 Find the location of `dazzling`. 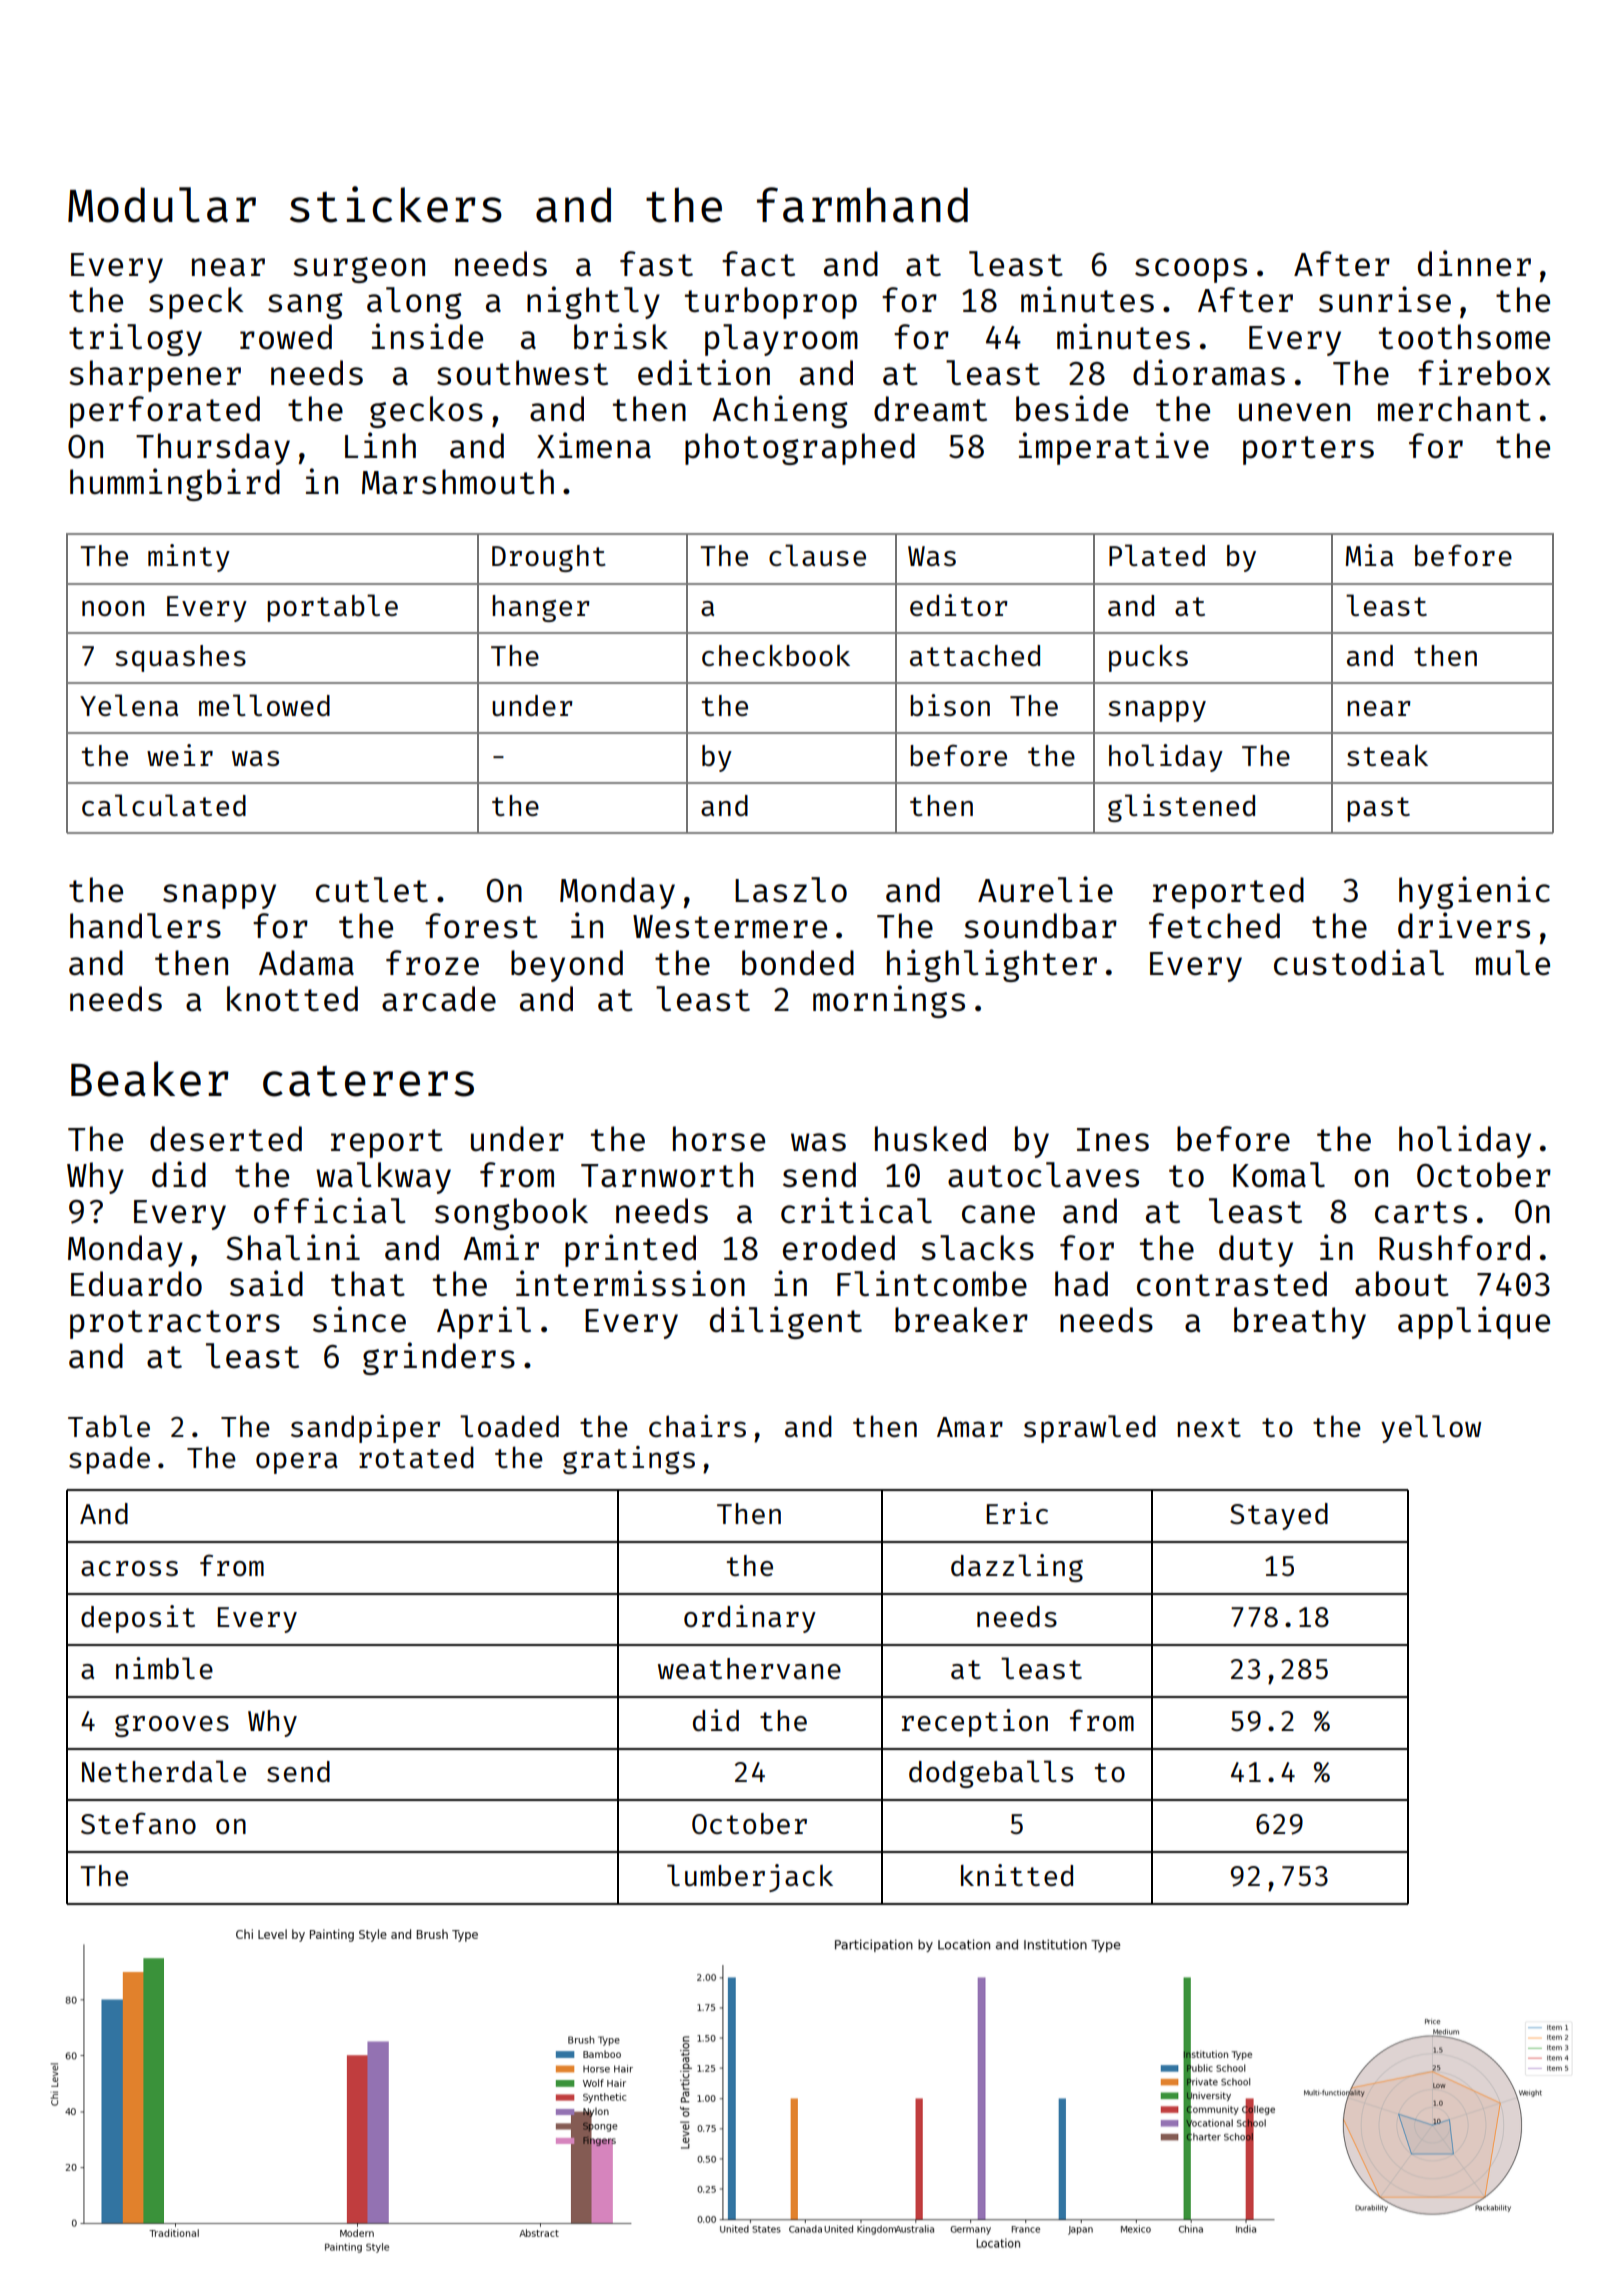

dazzling is located at coordinates (1017, 1568).
